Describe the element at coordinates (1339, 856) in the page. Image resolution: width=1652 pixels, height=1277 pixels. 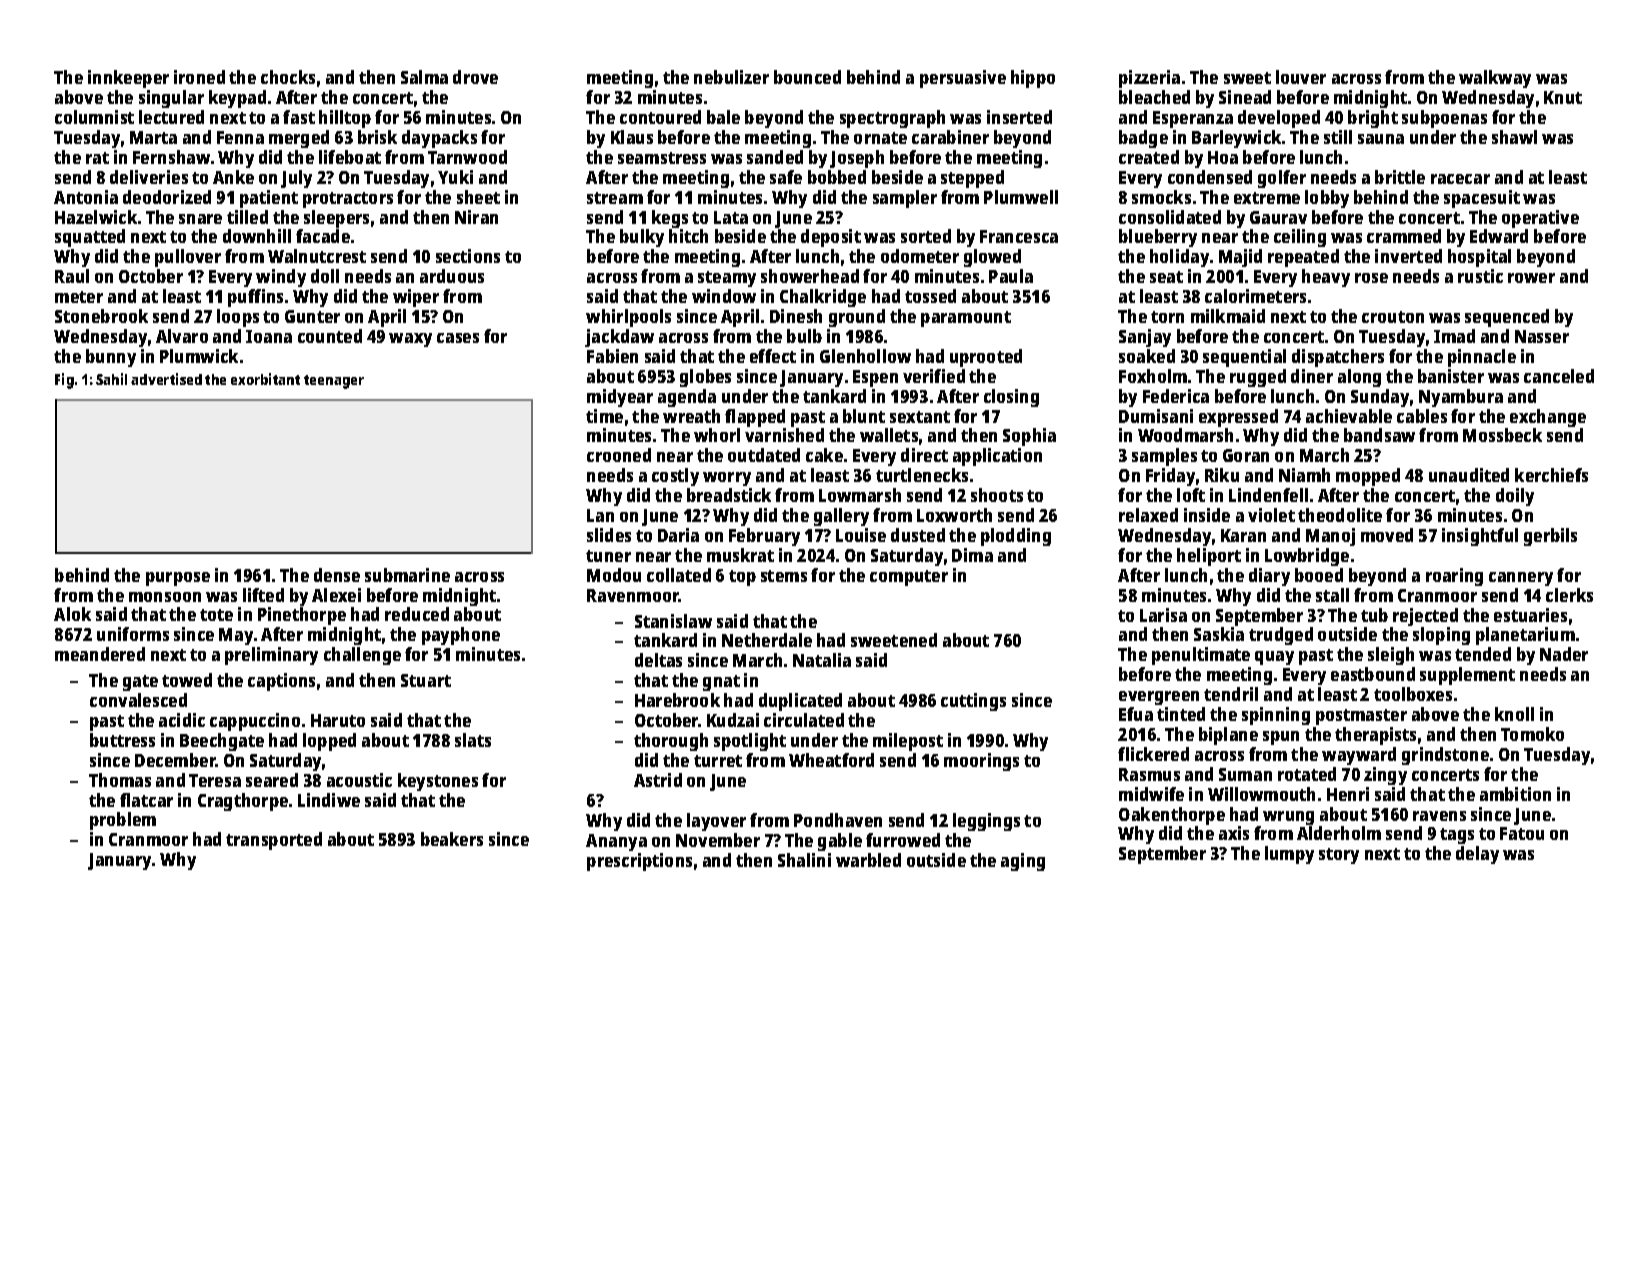
I see `story` at that location.
